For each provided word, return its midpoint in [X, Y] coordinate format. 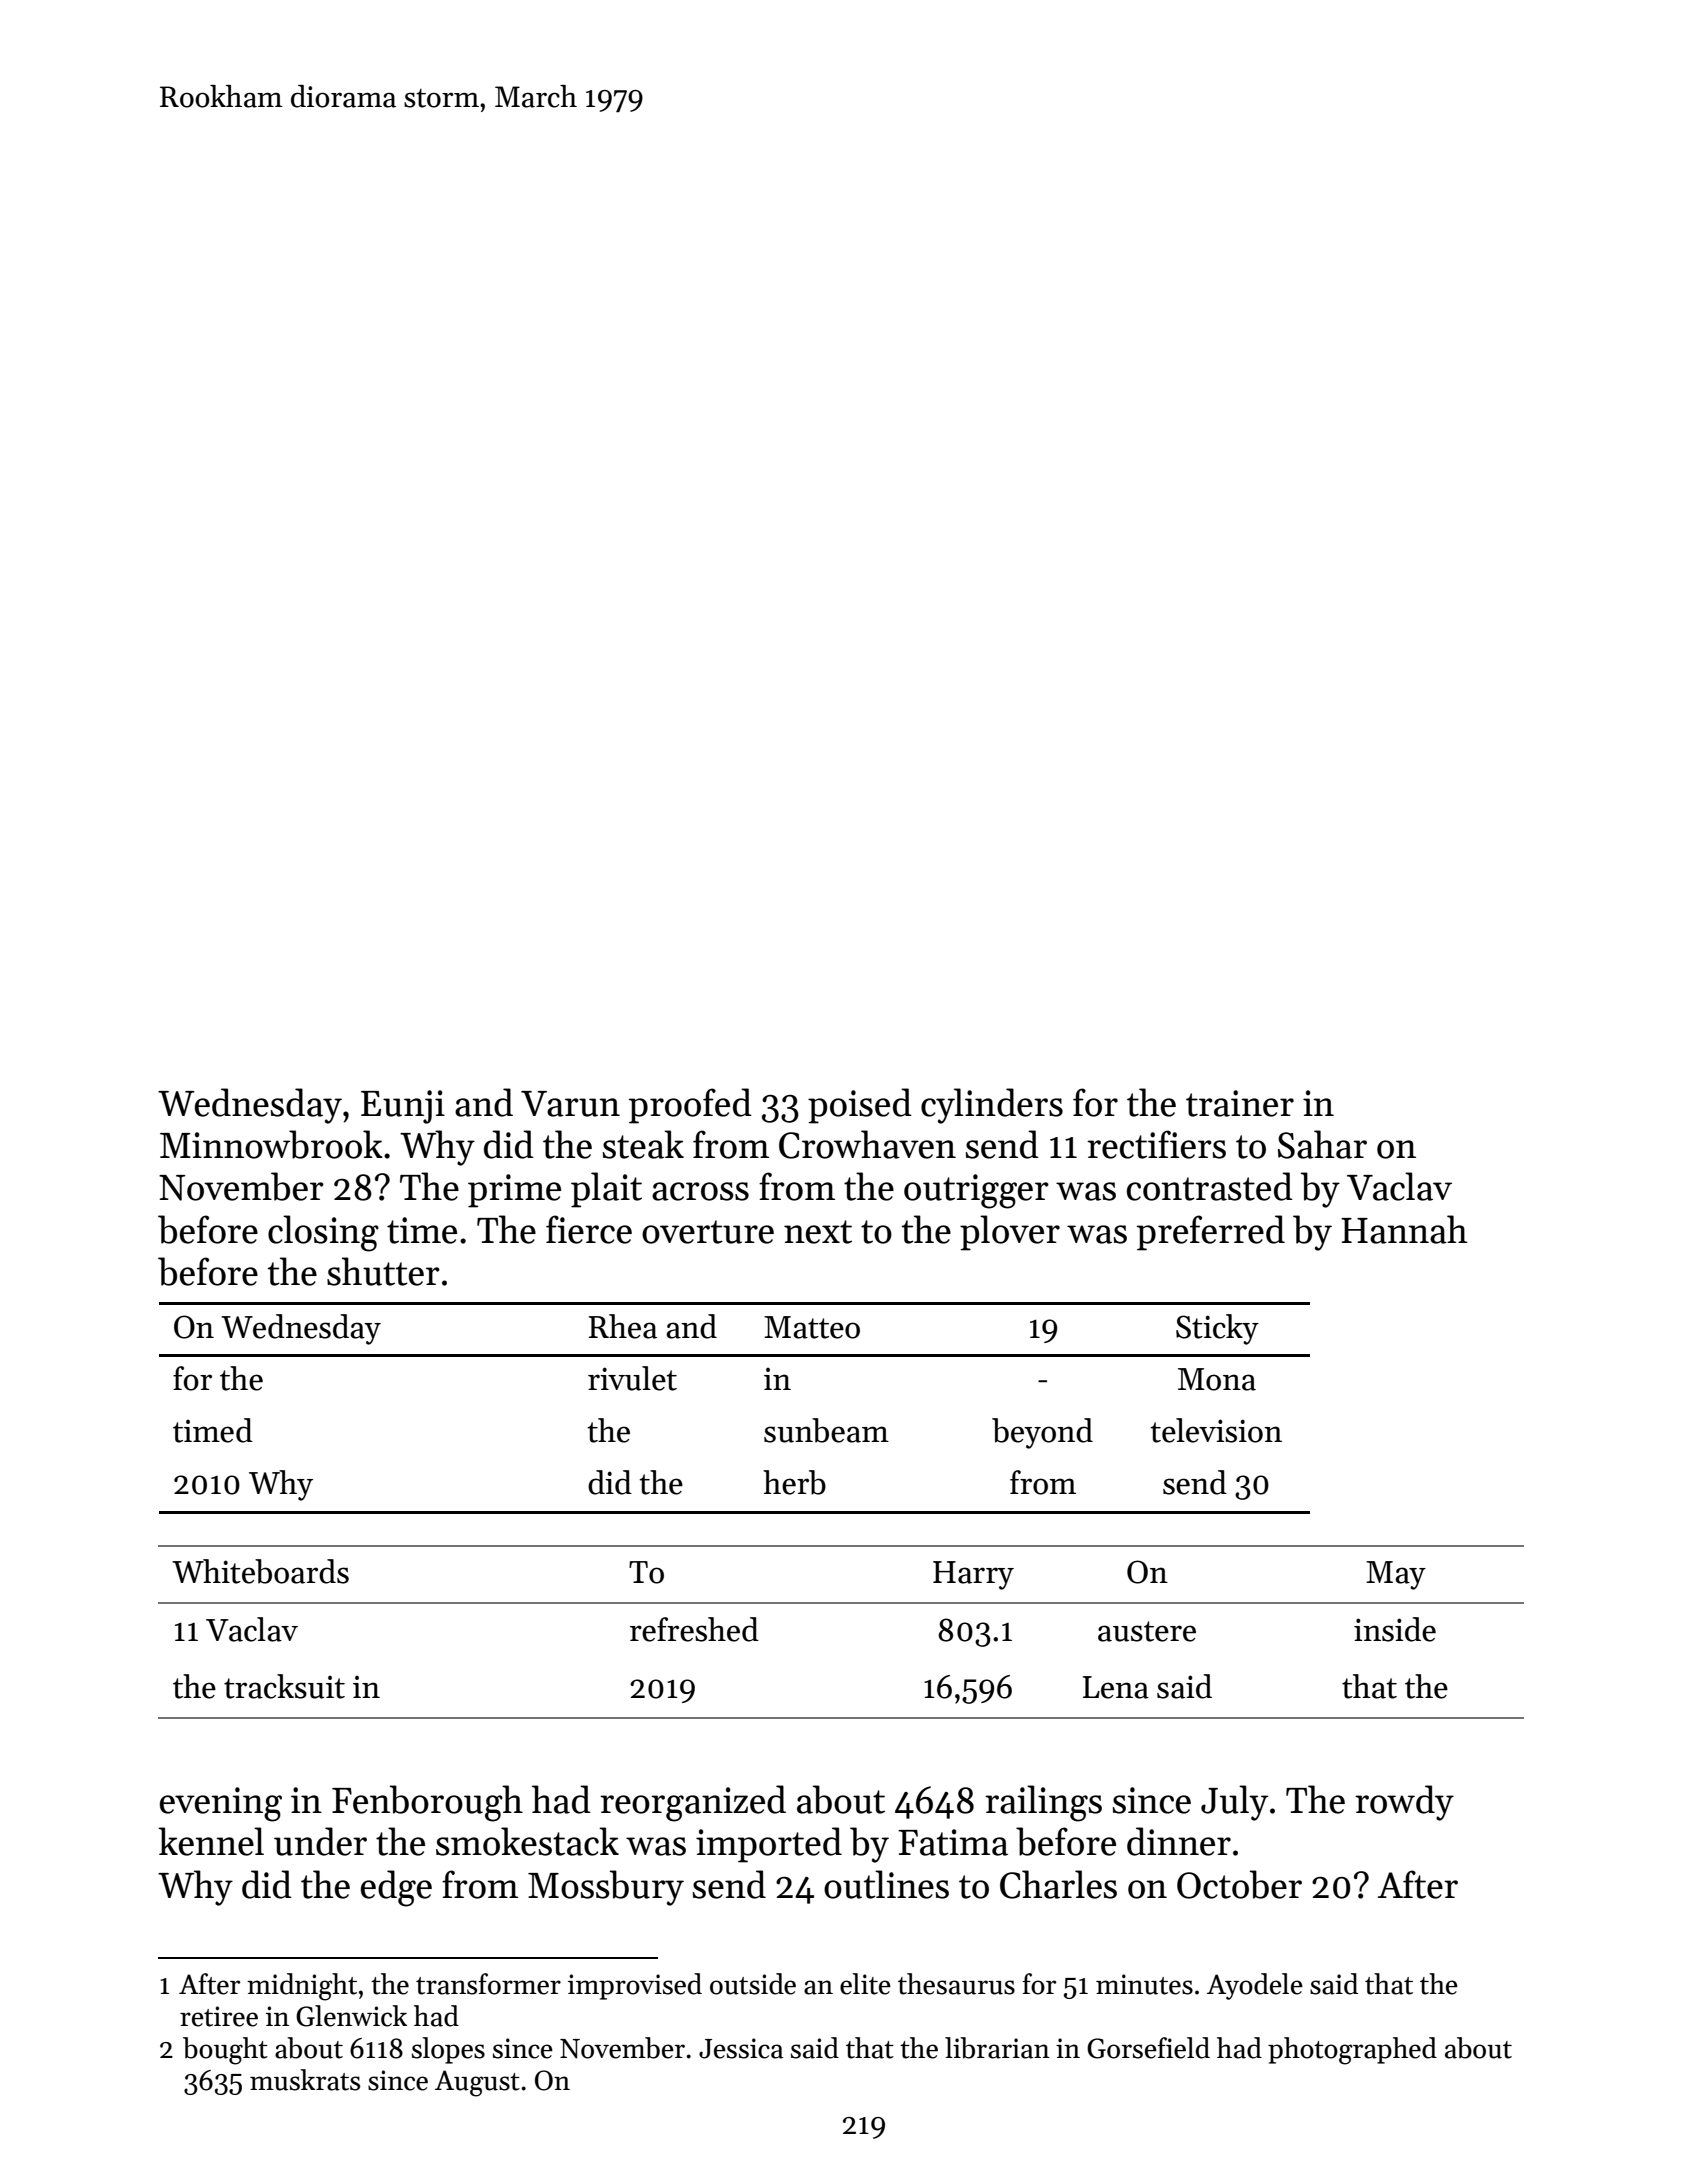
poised [860, 1106]
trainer [1240, 1103]
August [477, 2083]
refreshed [694, 1629]
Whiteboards [260, 1571]
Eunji [403, 1107]
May [1396, 1575]
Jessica [741, 2048]
